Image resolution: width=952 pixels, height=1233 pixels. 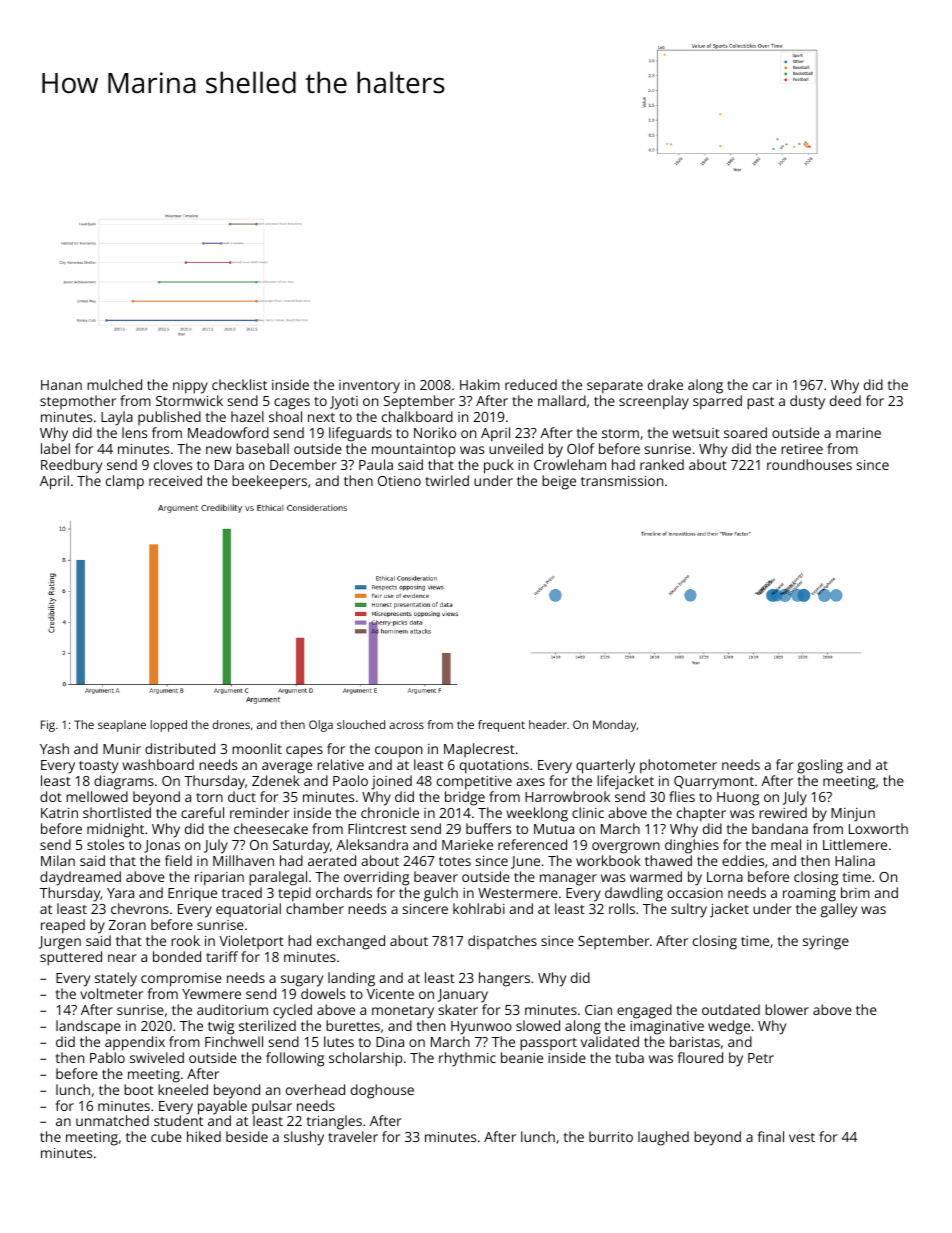 What do you see at coordinates (204, 1136) in the image?
I see `hiked` at bounding box center [204, 1136].
